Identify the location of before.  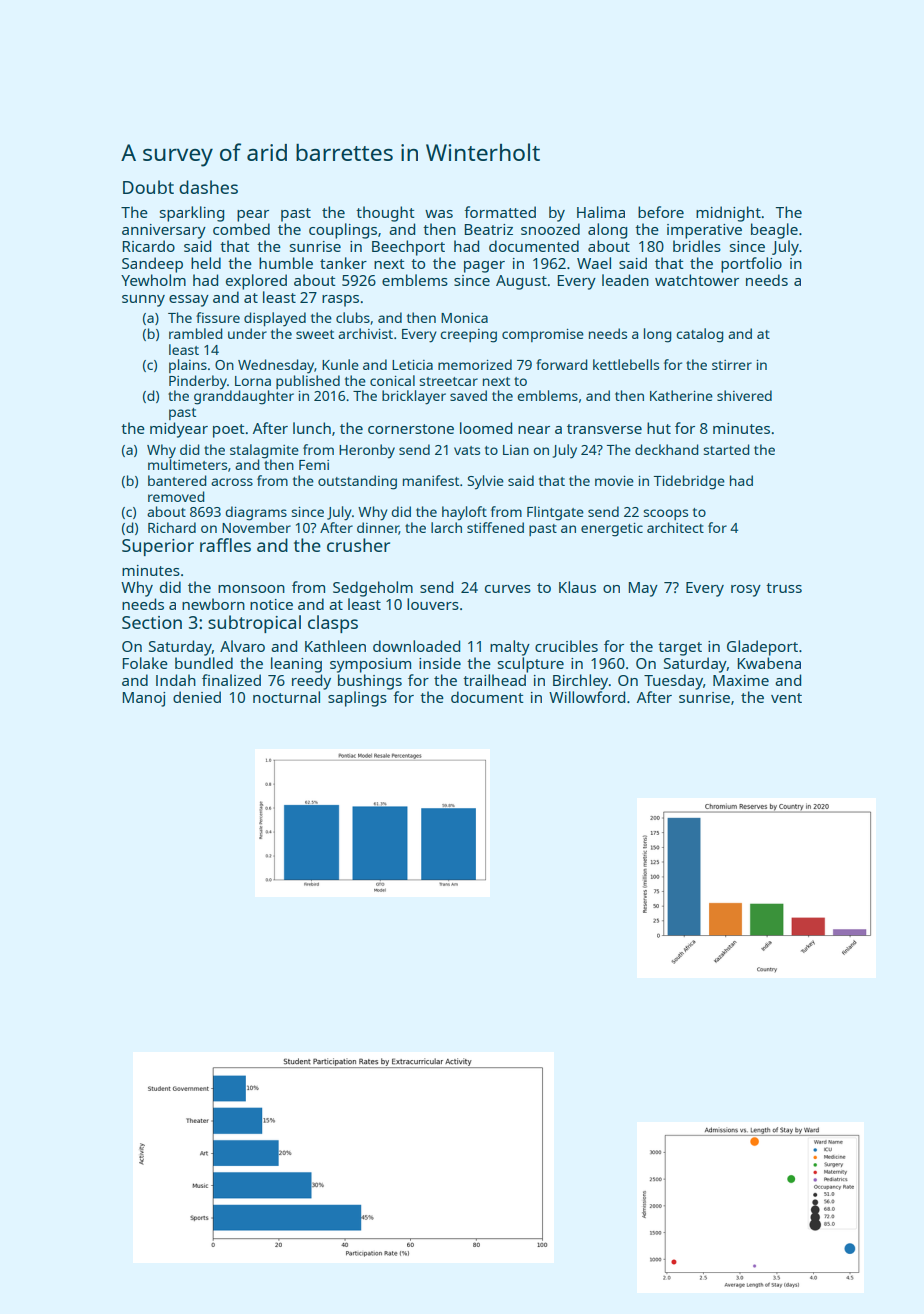
(661, 212).
